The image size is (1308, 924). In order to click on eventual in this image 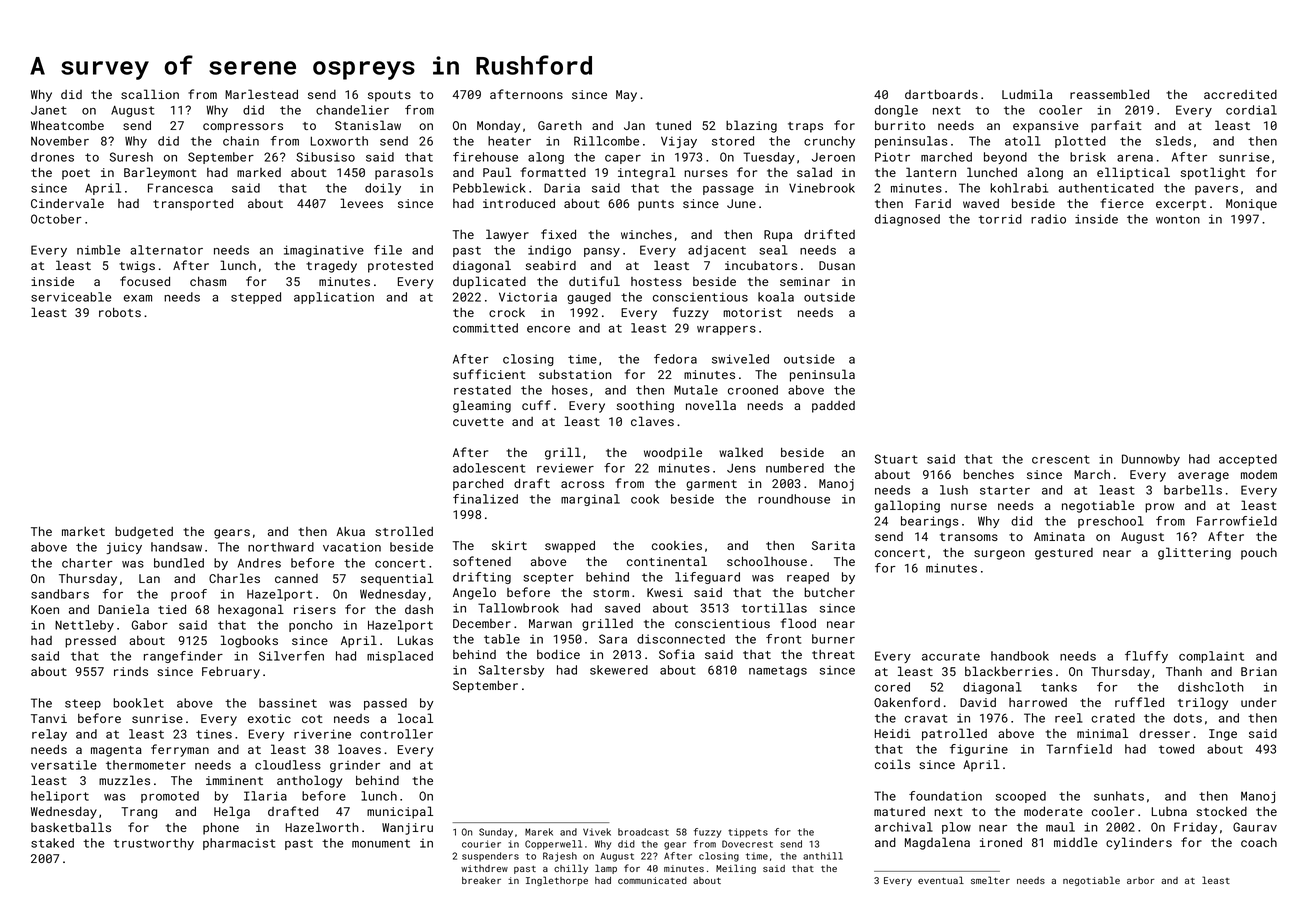, I will do `click(941, 880)`.
